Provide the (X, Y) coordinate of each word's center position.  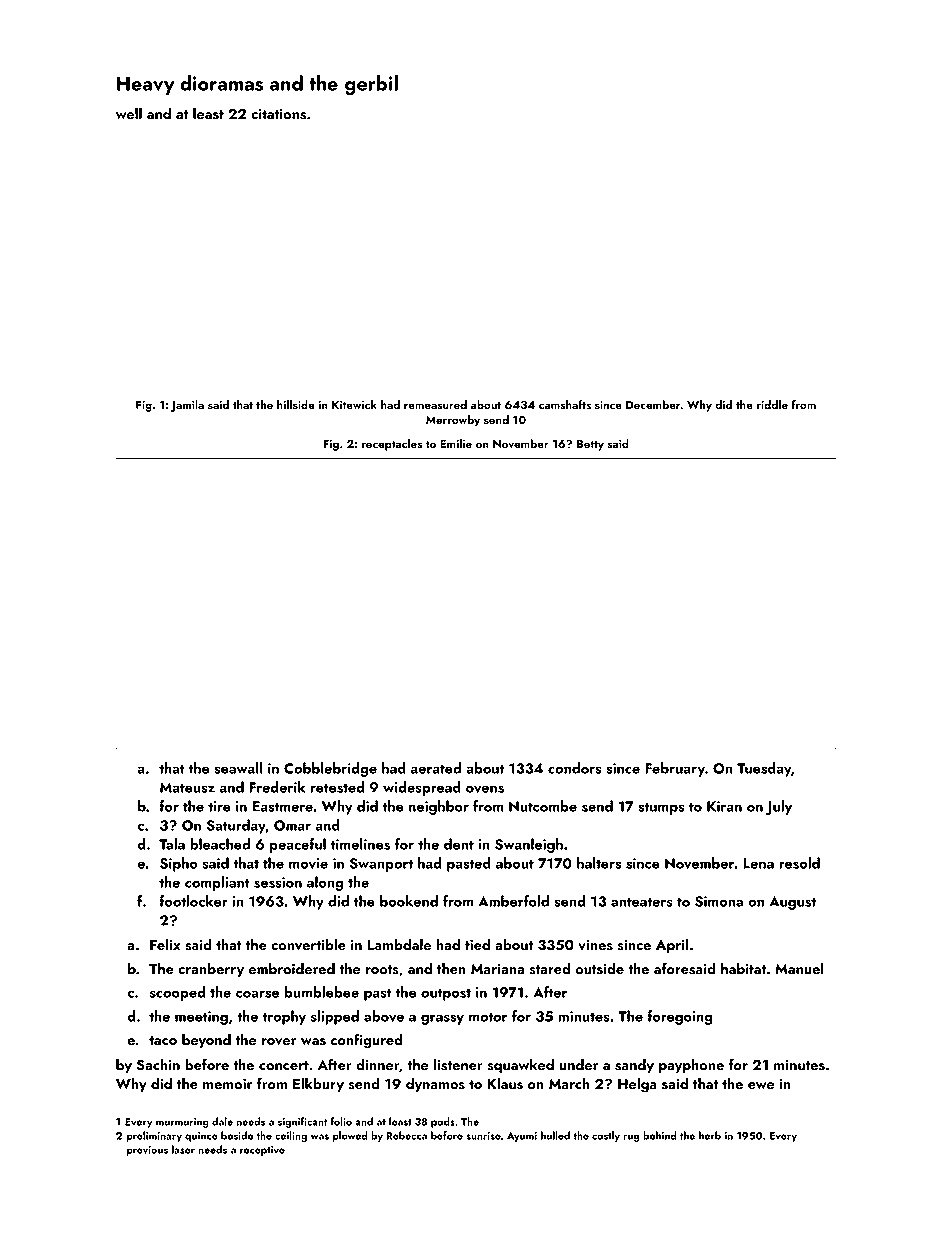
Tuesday (764, 769)
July (779, 807)
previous (147, 1151)
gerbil (371, 85)
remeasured (435, 404)
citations (278, 114)
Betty (590, 445)
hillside (296, 405)
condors (575, 768)
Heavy (145, 85)
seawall (238, 768)
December (653, 404)
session (278, 882)
